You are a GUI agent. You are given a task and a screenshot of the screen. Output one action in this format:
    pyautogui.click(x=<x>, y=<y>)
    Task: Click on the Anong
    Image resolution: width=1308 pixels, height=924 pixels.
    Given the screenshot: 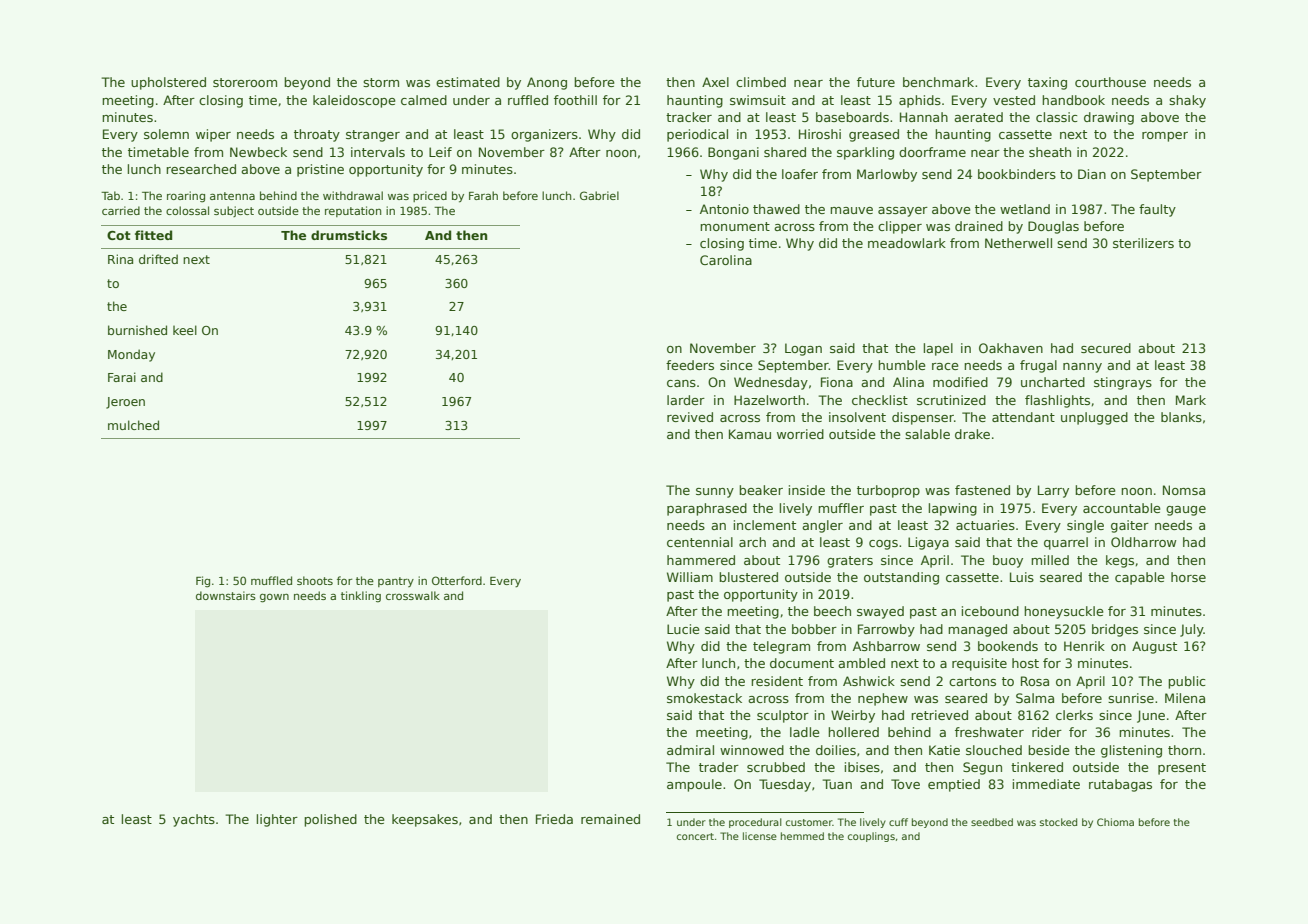 What is the action you would take?
    pyautogui.click(x=547, y=83)
